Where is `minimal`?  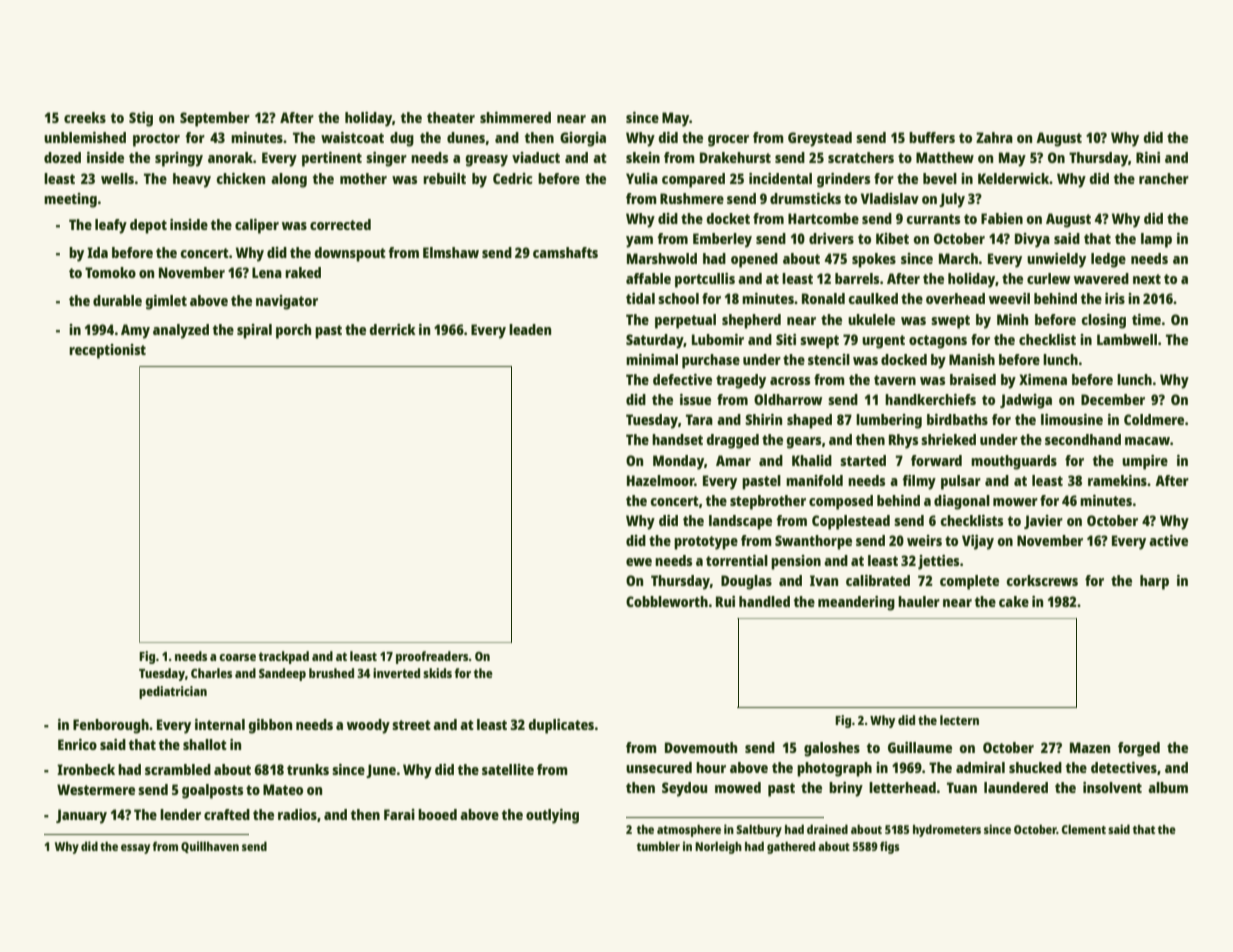
minimal is located at coordinates (652, 359).
